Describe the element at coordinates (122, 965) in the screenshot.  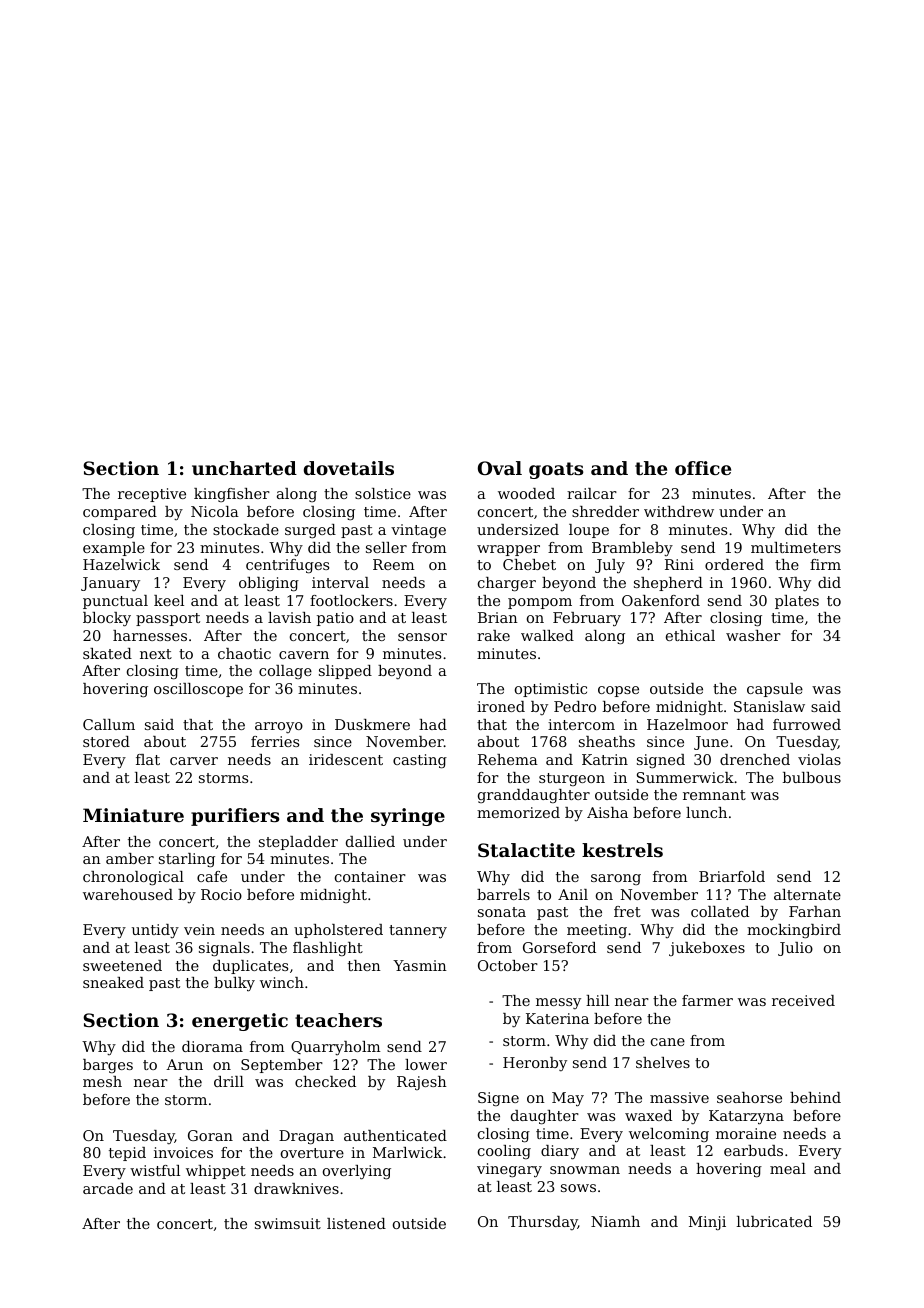
I see `sweetened` at that location.
